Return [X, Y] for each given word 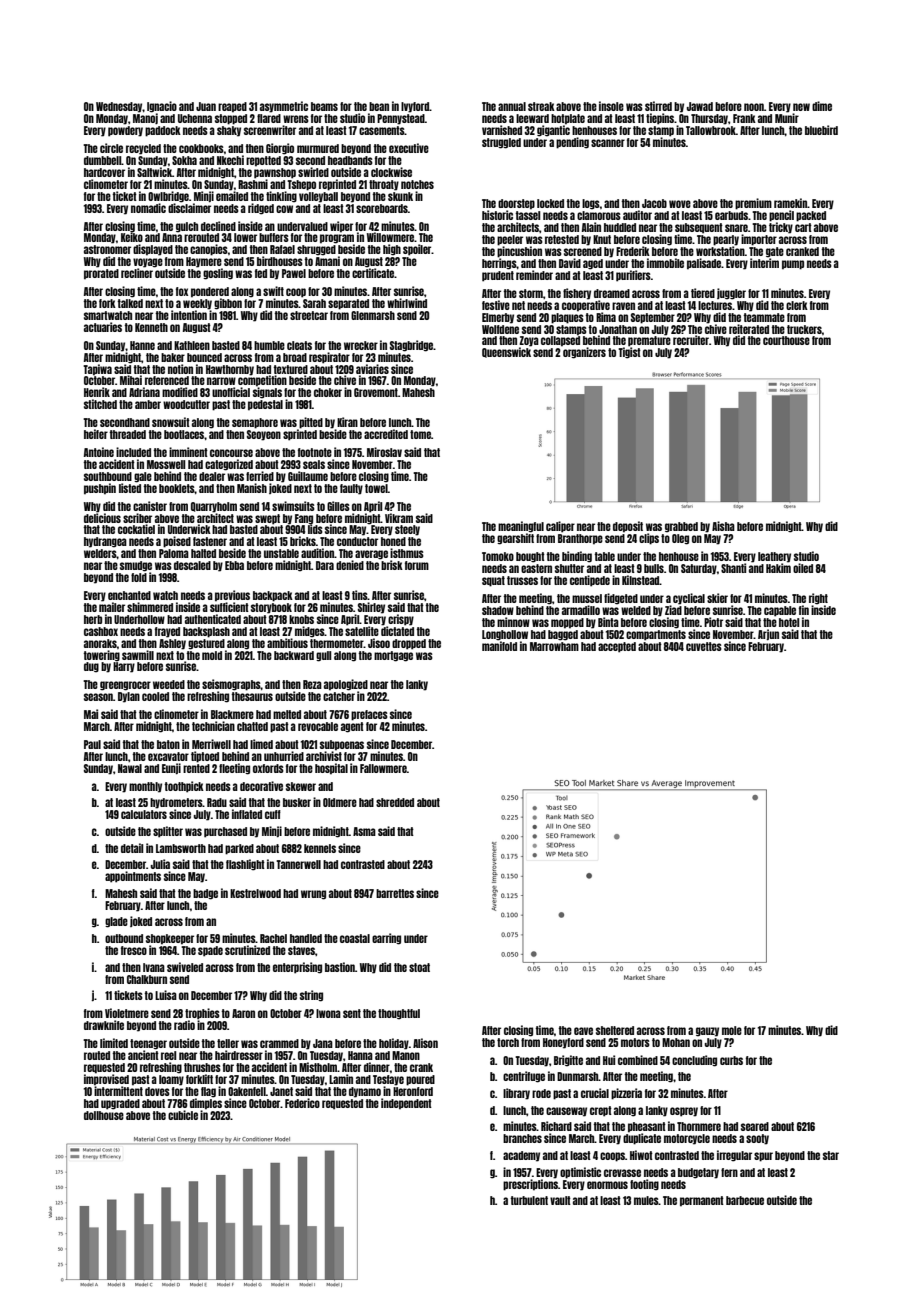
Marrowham [554, 646]
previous [232, 596]
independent [406, 1104]
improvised [106, 1080]
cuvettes [704, 646]
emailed [232, 196]
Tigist [629, 353]
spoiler [417, 250]
